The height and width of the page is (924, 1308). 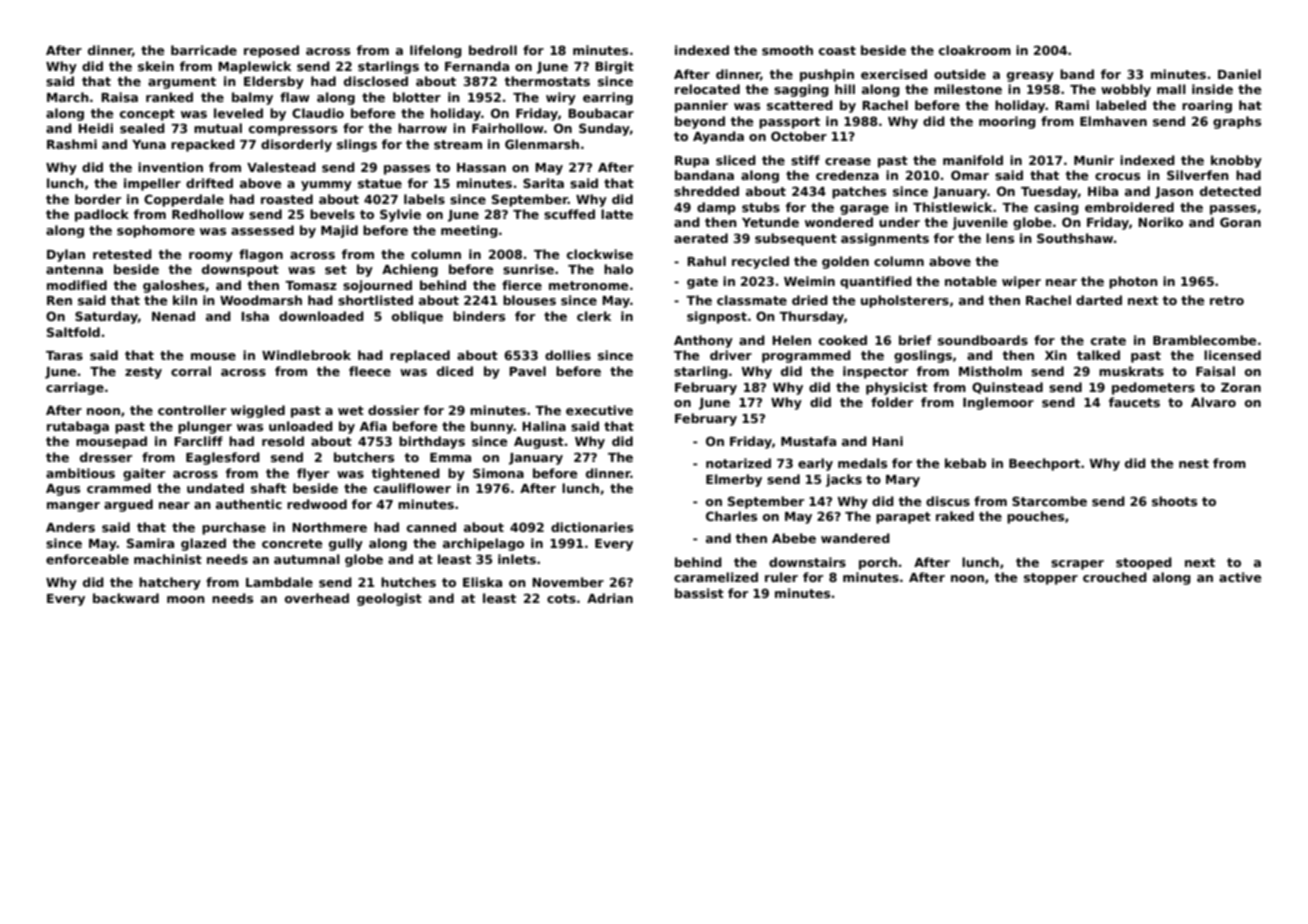 I want to click on backward, so click(x=126, y=598).
